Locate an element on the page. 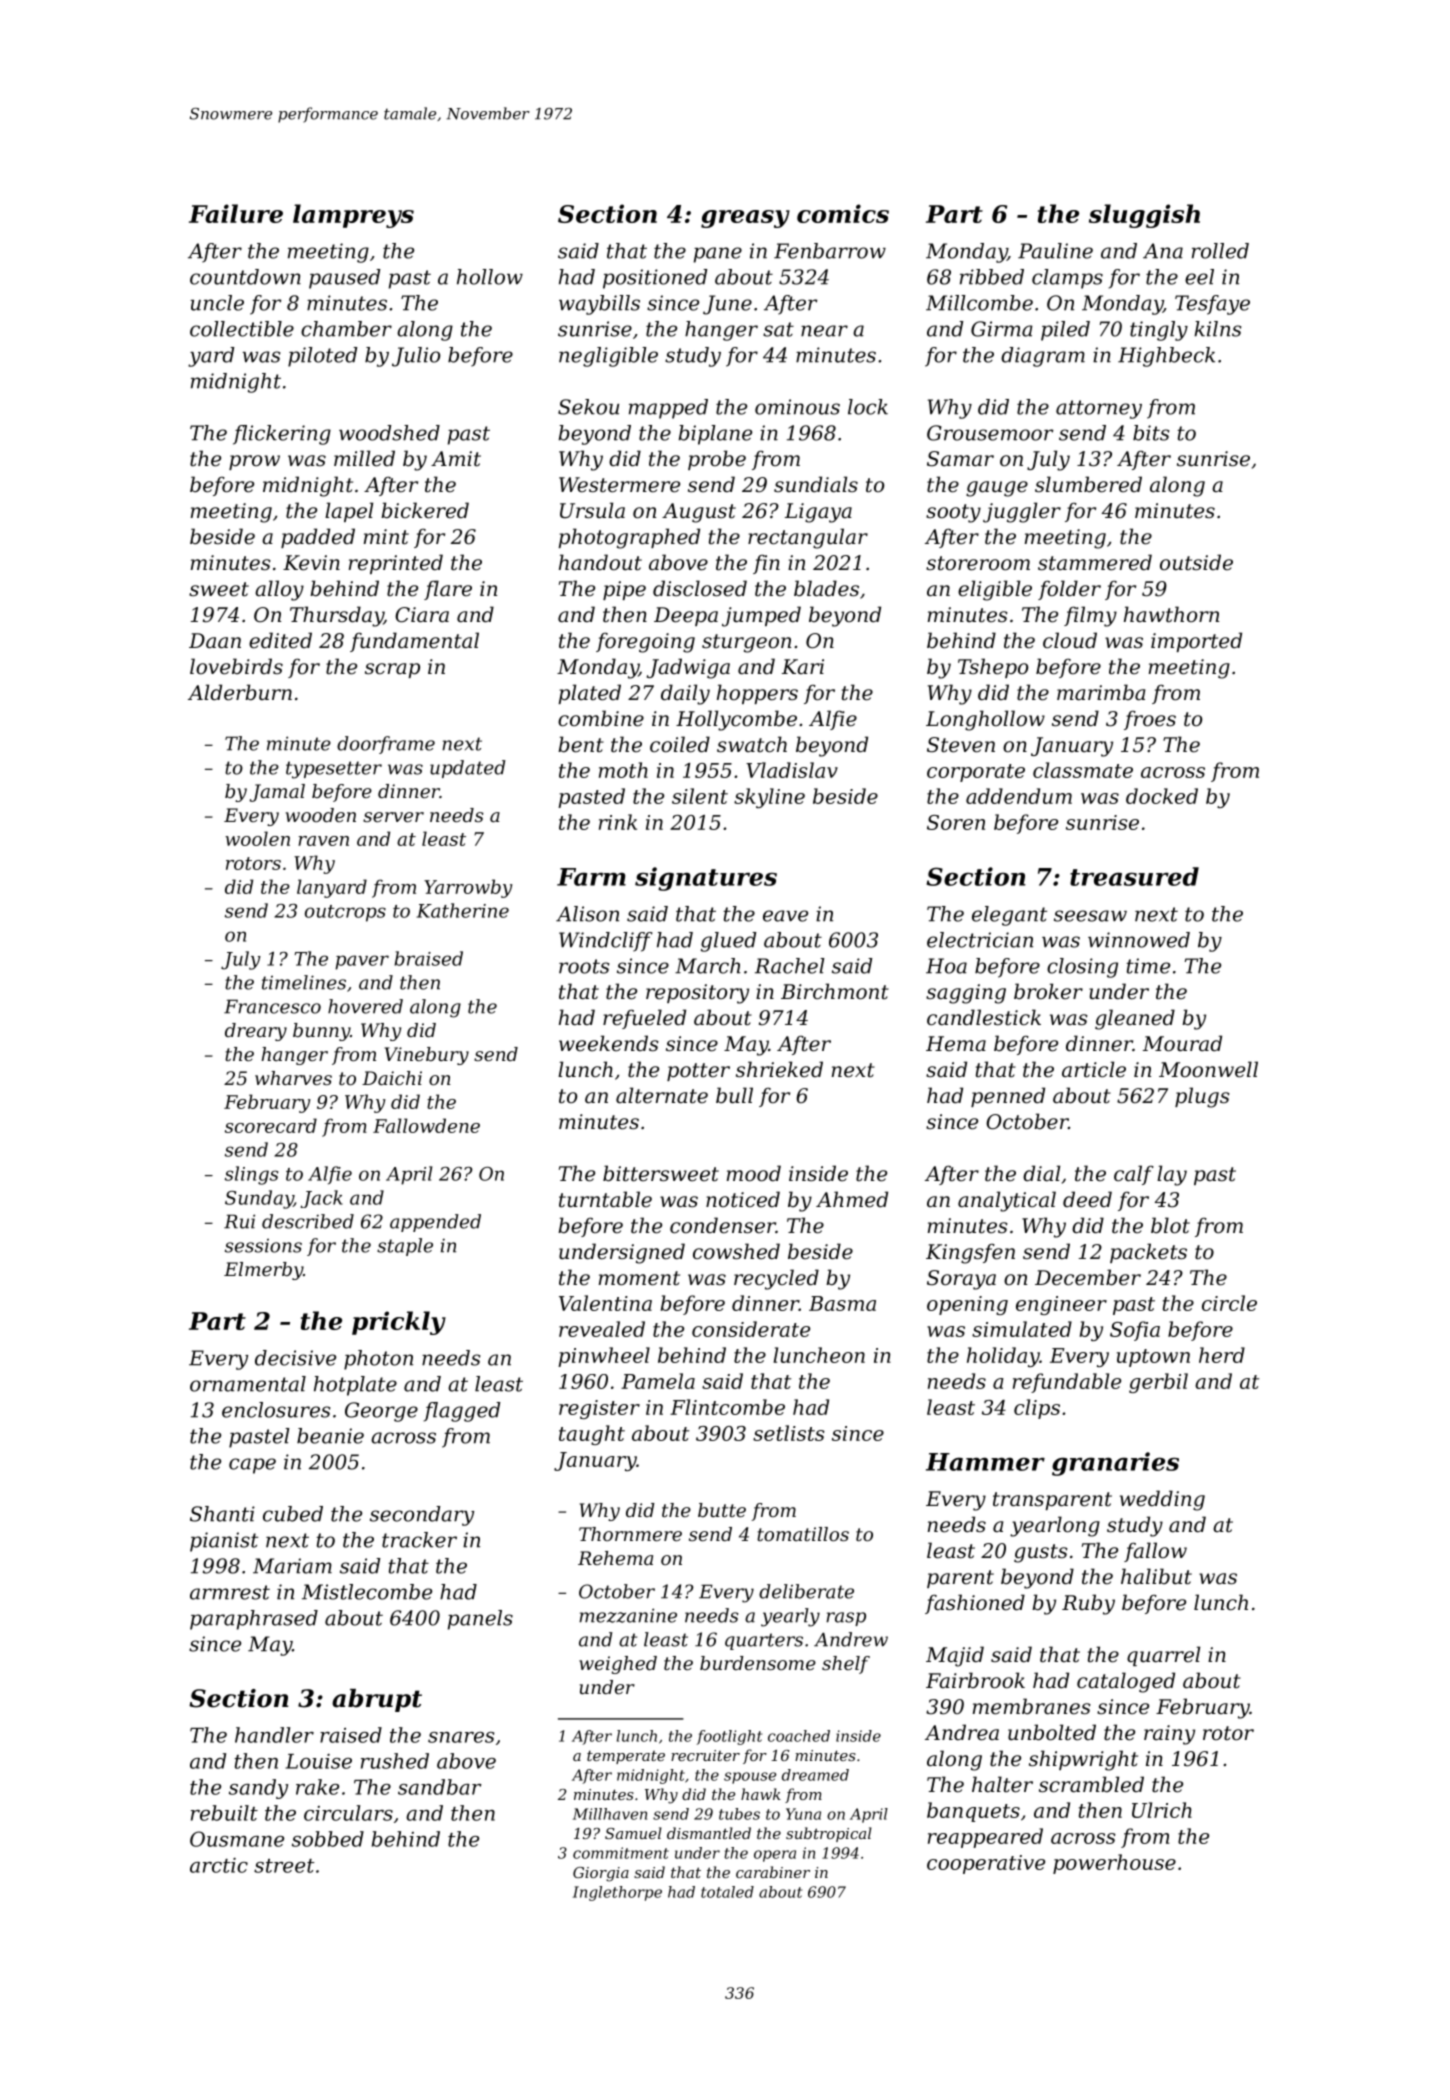  rolled is located at coordinates (1220, 251).
